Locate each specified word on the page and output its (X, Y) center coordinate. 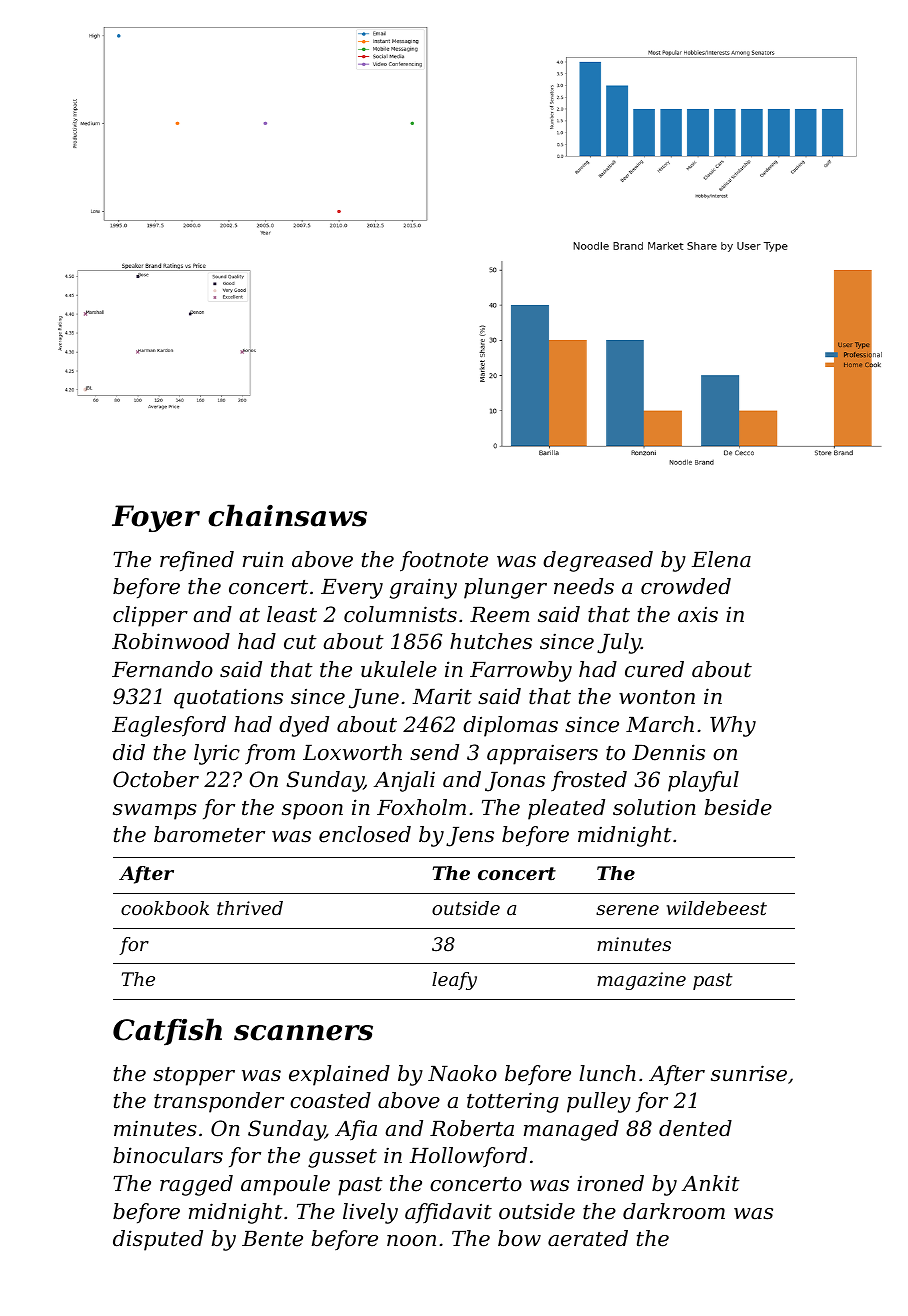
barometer (209, 834)
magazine (641, 981)
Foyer (156, 518)
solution (654, 807)
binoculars (168, 1155)
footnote (444, 561)
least (292, 614)
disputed (158, 1240)
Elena (721, 559)
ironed (610, 1183)
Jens (470, 837)
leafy (454, 981)
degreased (598, 561)
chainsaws (287, 515)
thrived (250, 908)
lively (370, 1213)
